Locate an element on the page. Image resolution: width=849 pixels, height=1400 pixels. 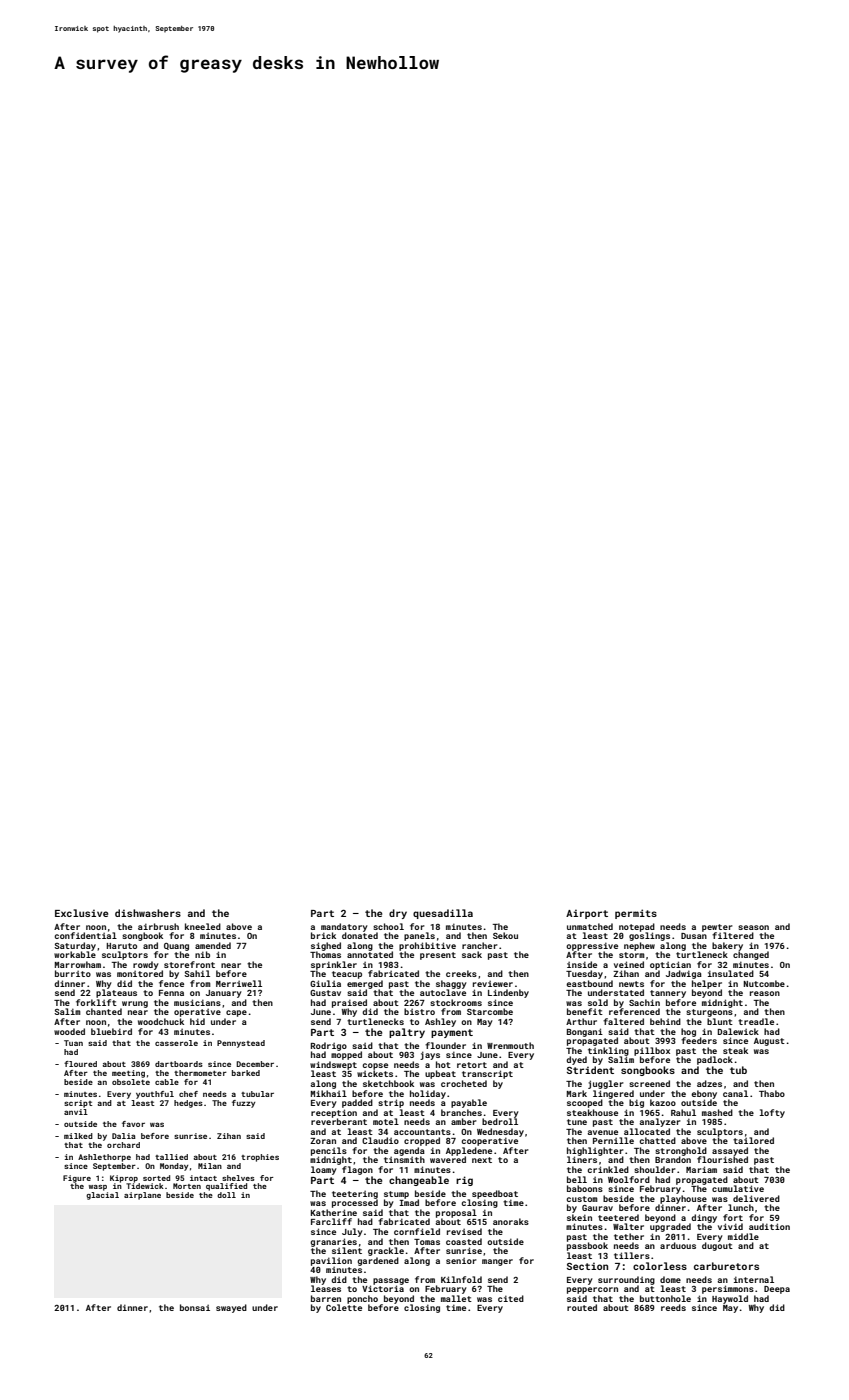
quesadilla is located at coordinates (443, 914).
